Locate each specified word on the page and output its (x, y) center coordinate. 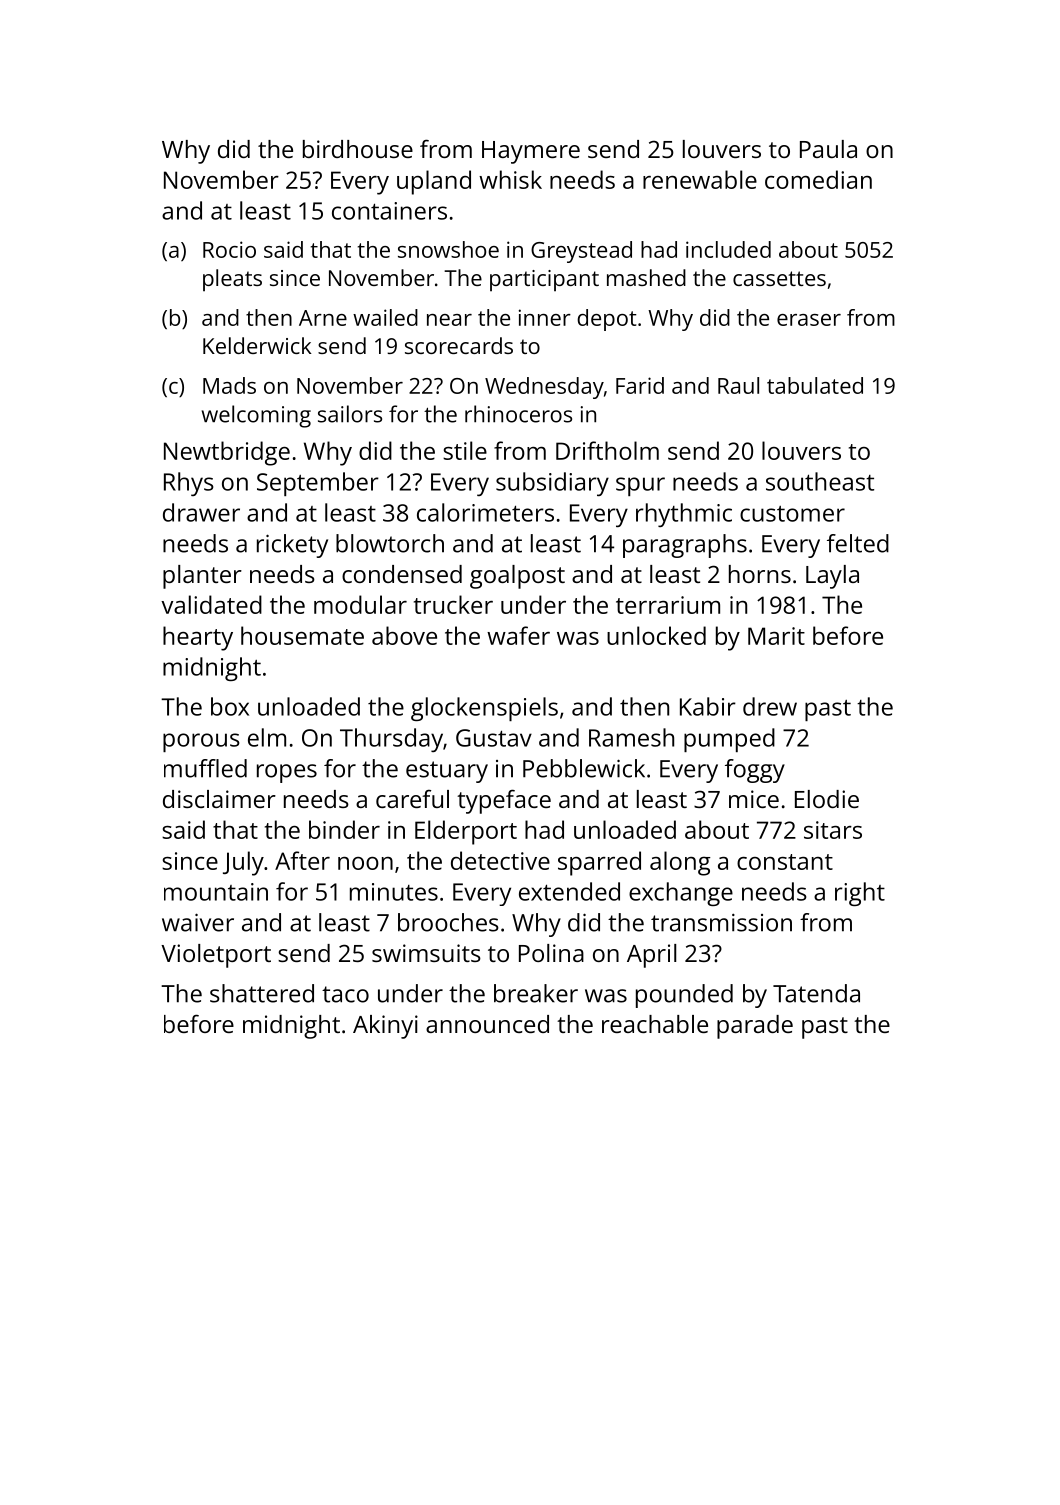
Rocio (229, 249)
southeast (820, 481)
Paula (828, 149)
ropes (287, 773)
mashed (646, 277)
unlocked (656, 635)
